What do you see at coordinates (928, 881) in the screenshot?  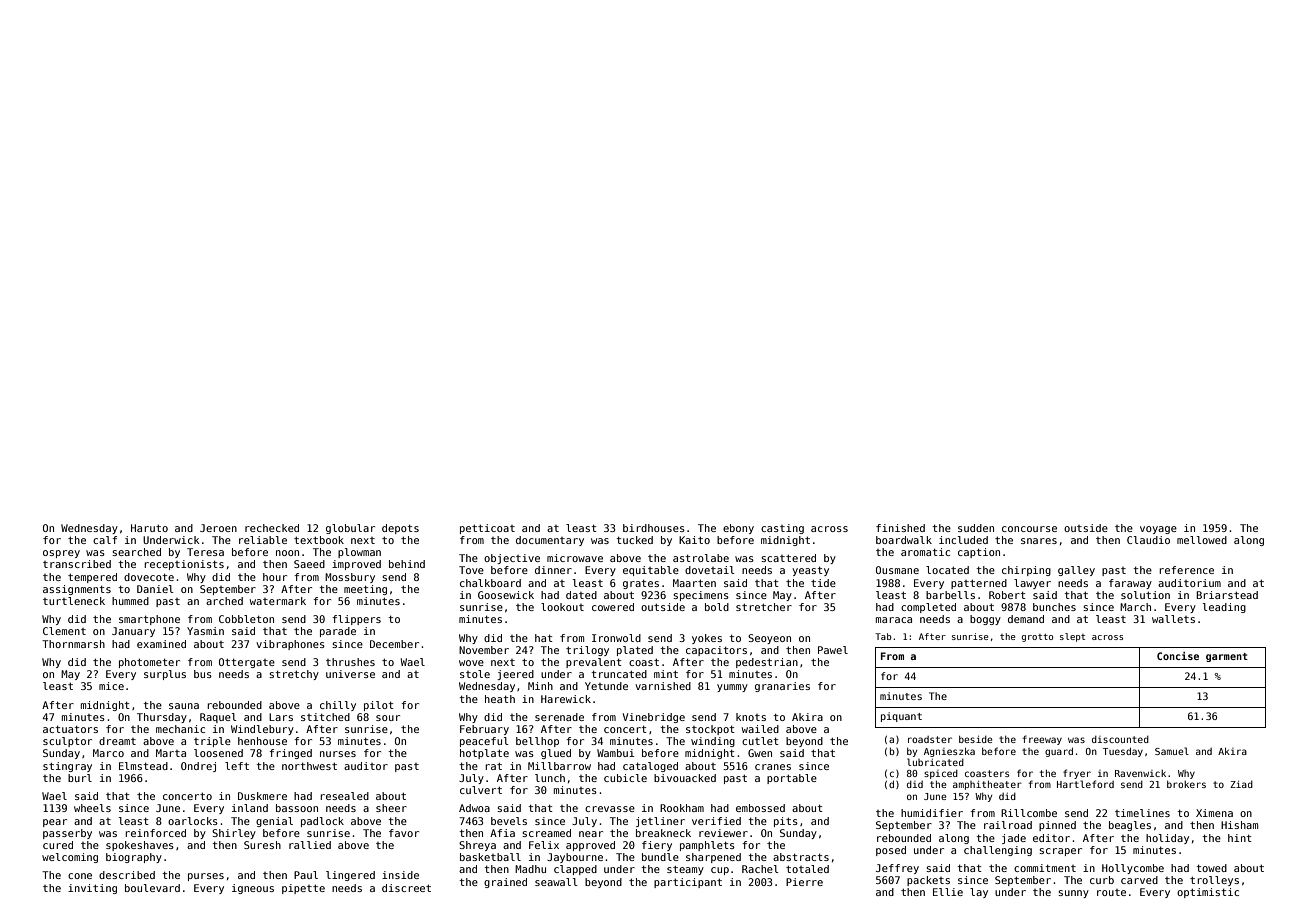 I see `packets` at bounding box center [928, 881].
